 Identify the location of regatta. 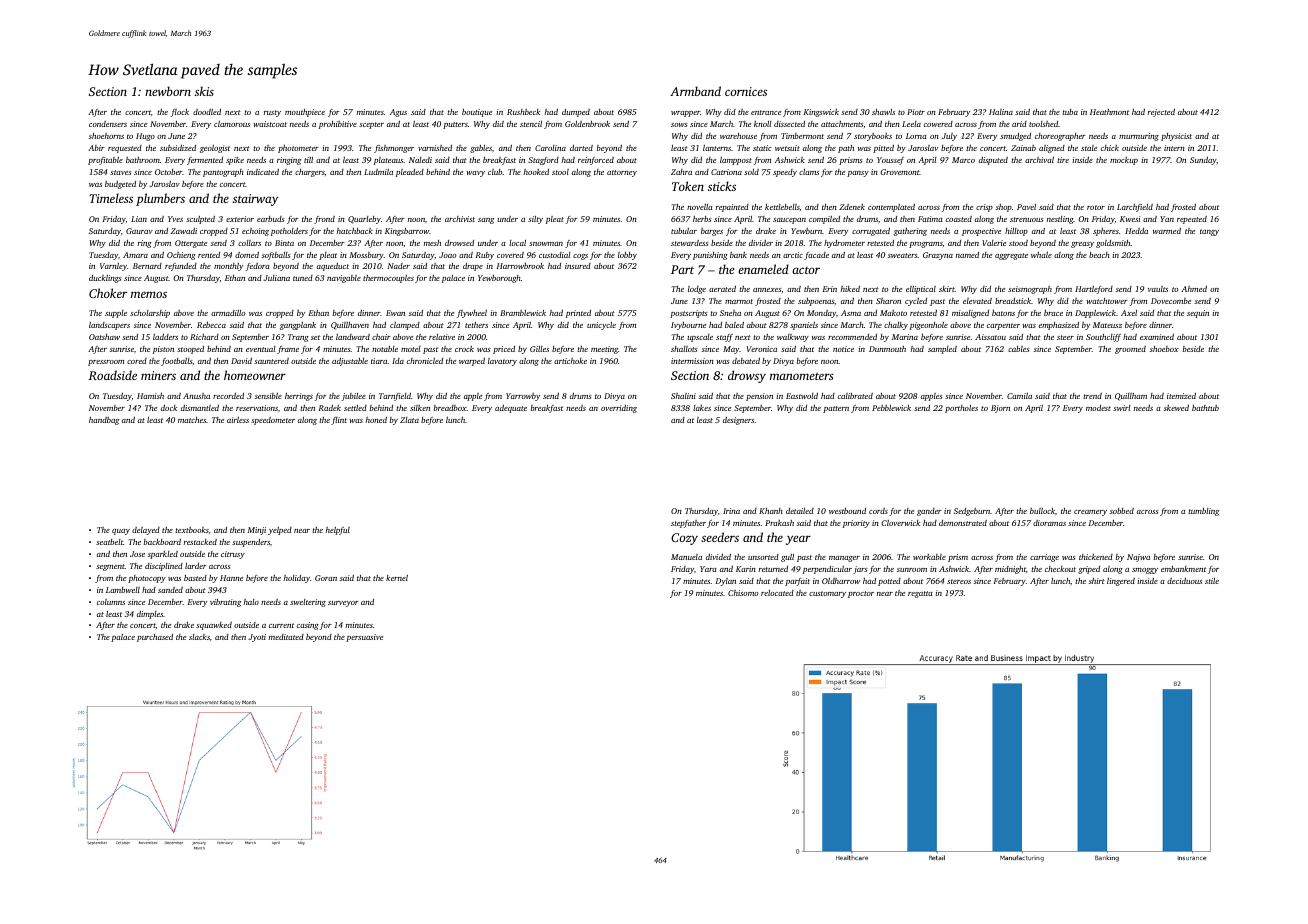
(920, 594).
